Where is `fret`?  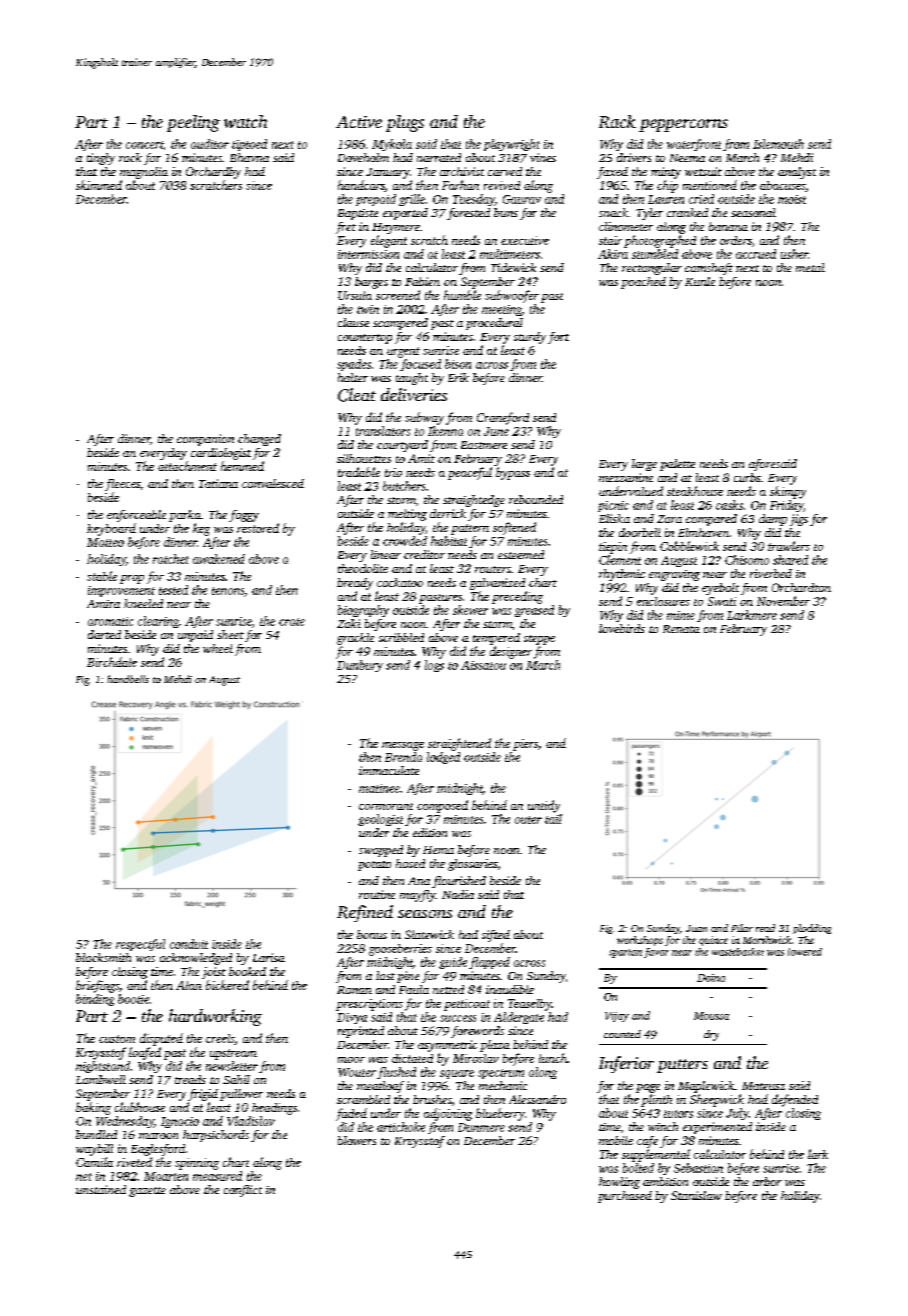 fret is located at coordinates (346, 228).
